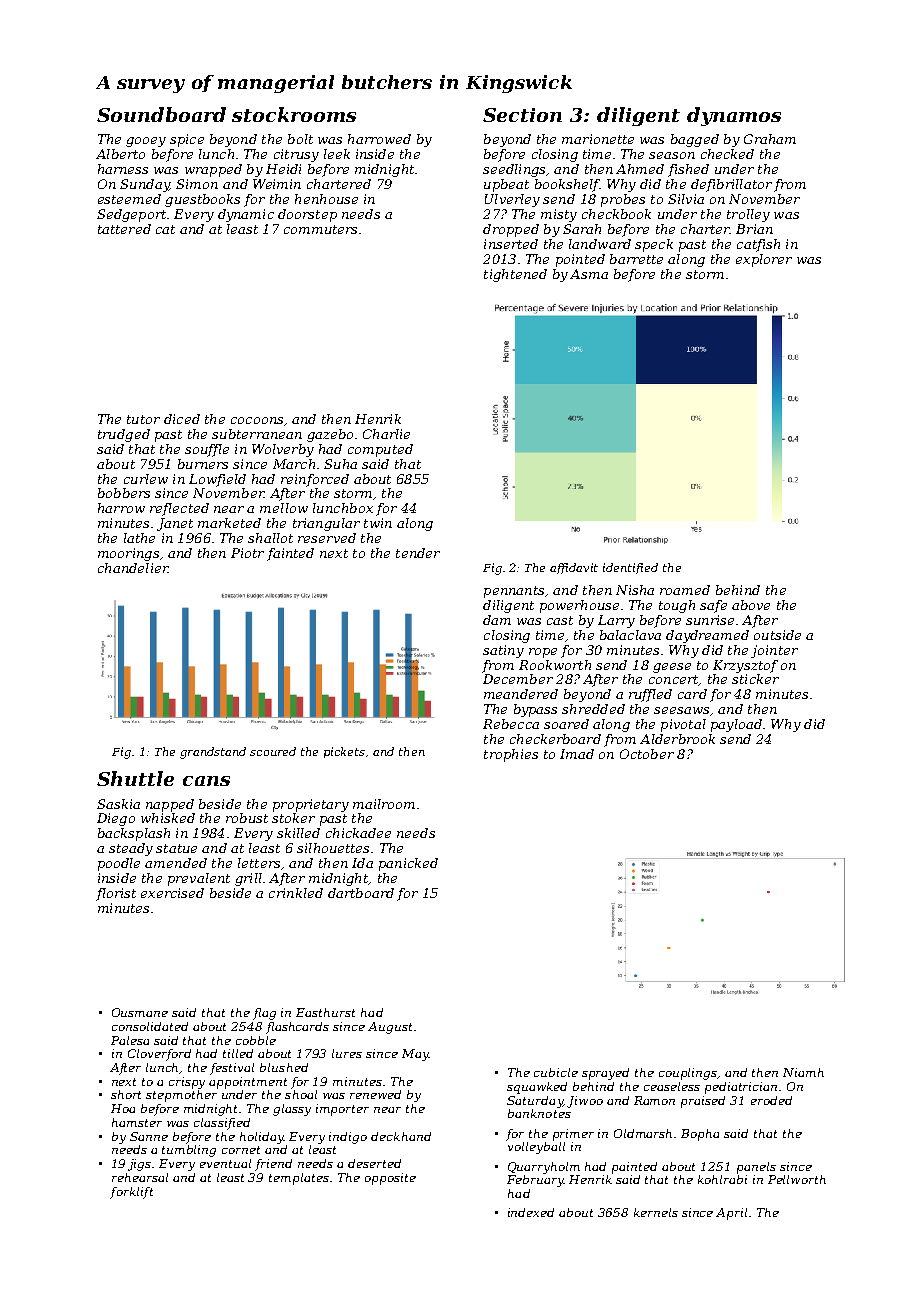 The height and width of the document is (1308, 924). Describe the element at coordinates (320, 229) in the document. I see `commuters` at that location.
